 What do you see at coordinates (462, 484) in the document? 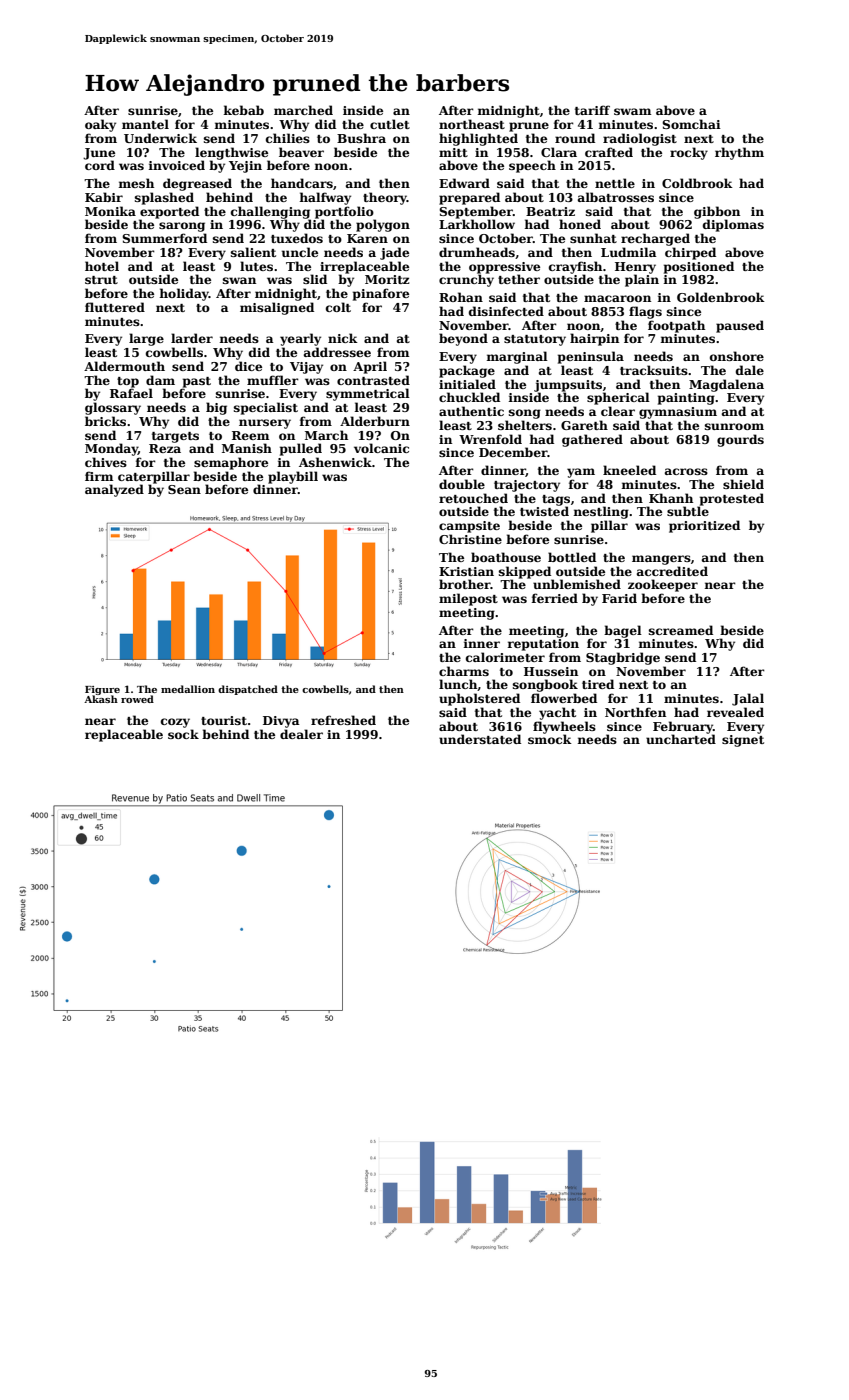
I see `double` at bounding box center [462, 484].
